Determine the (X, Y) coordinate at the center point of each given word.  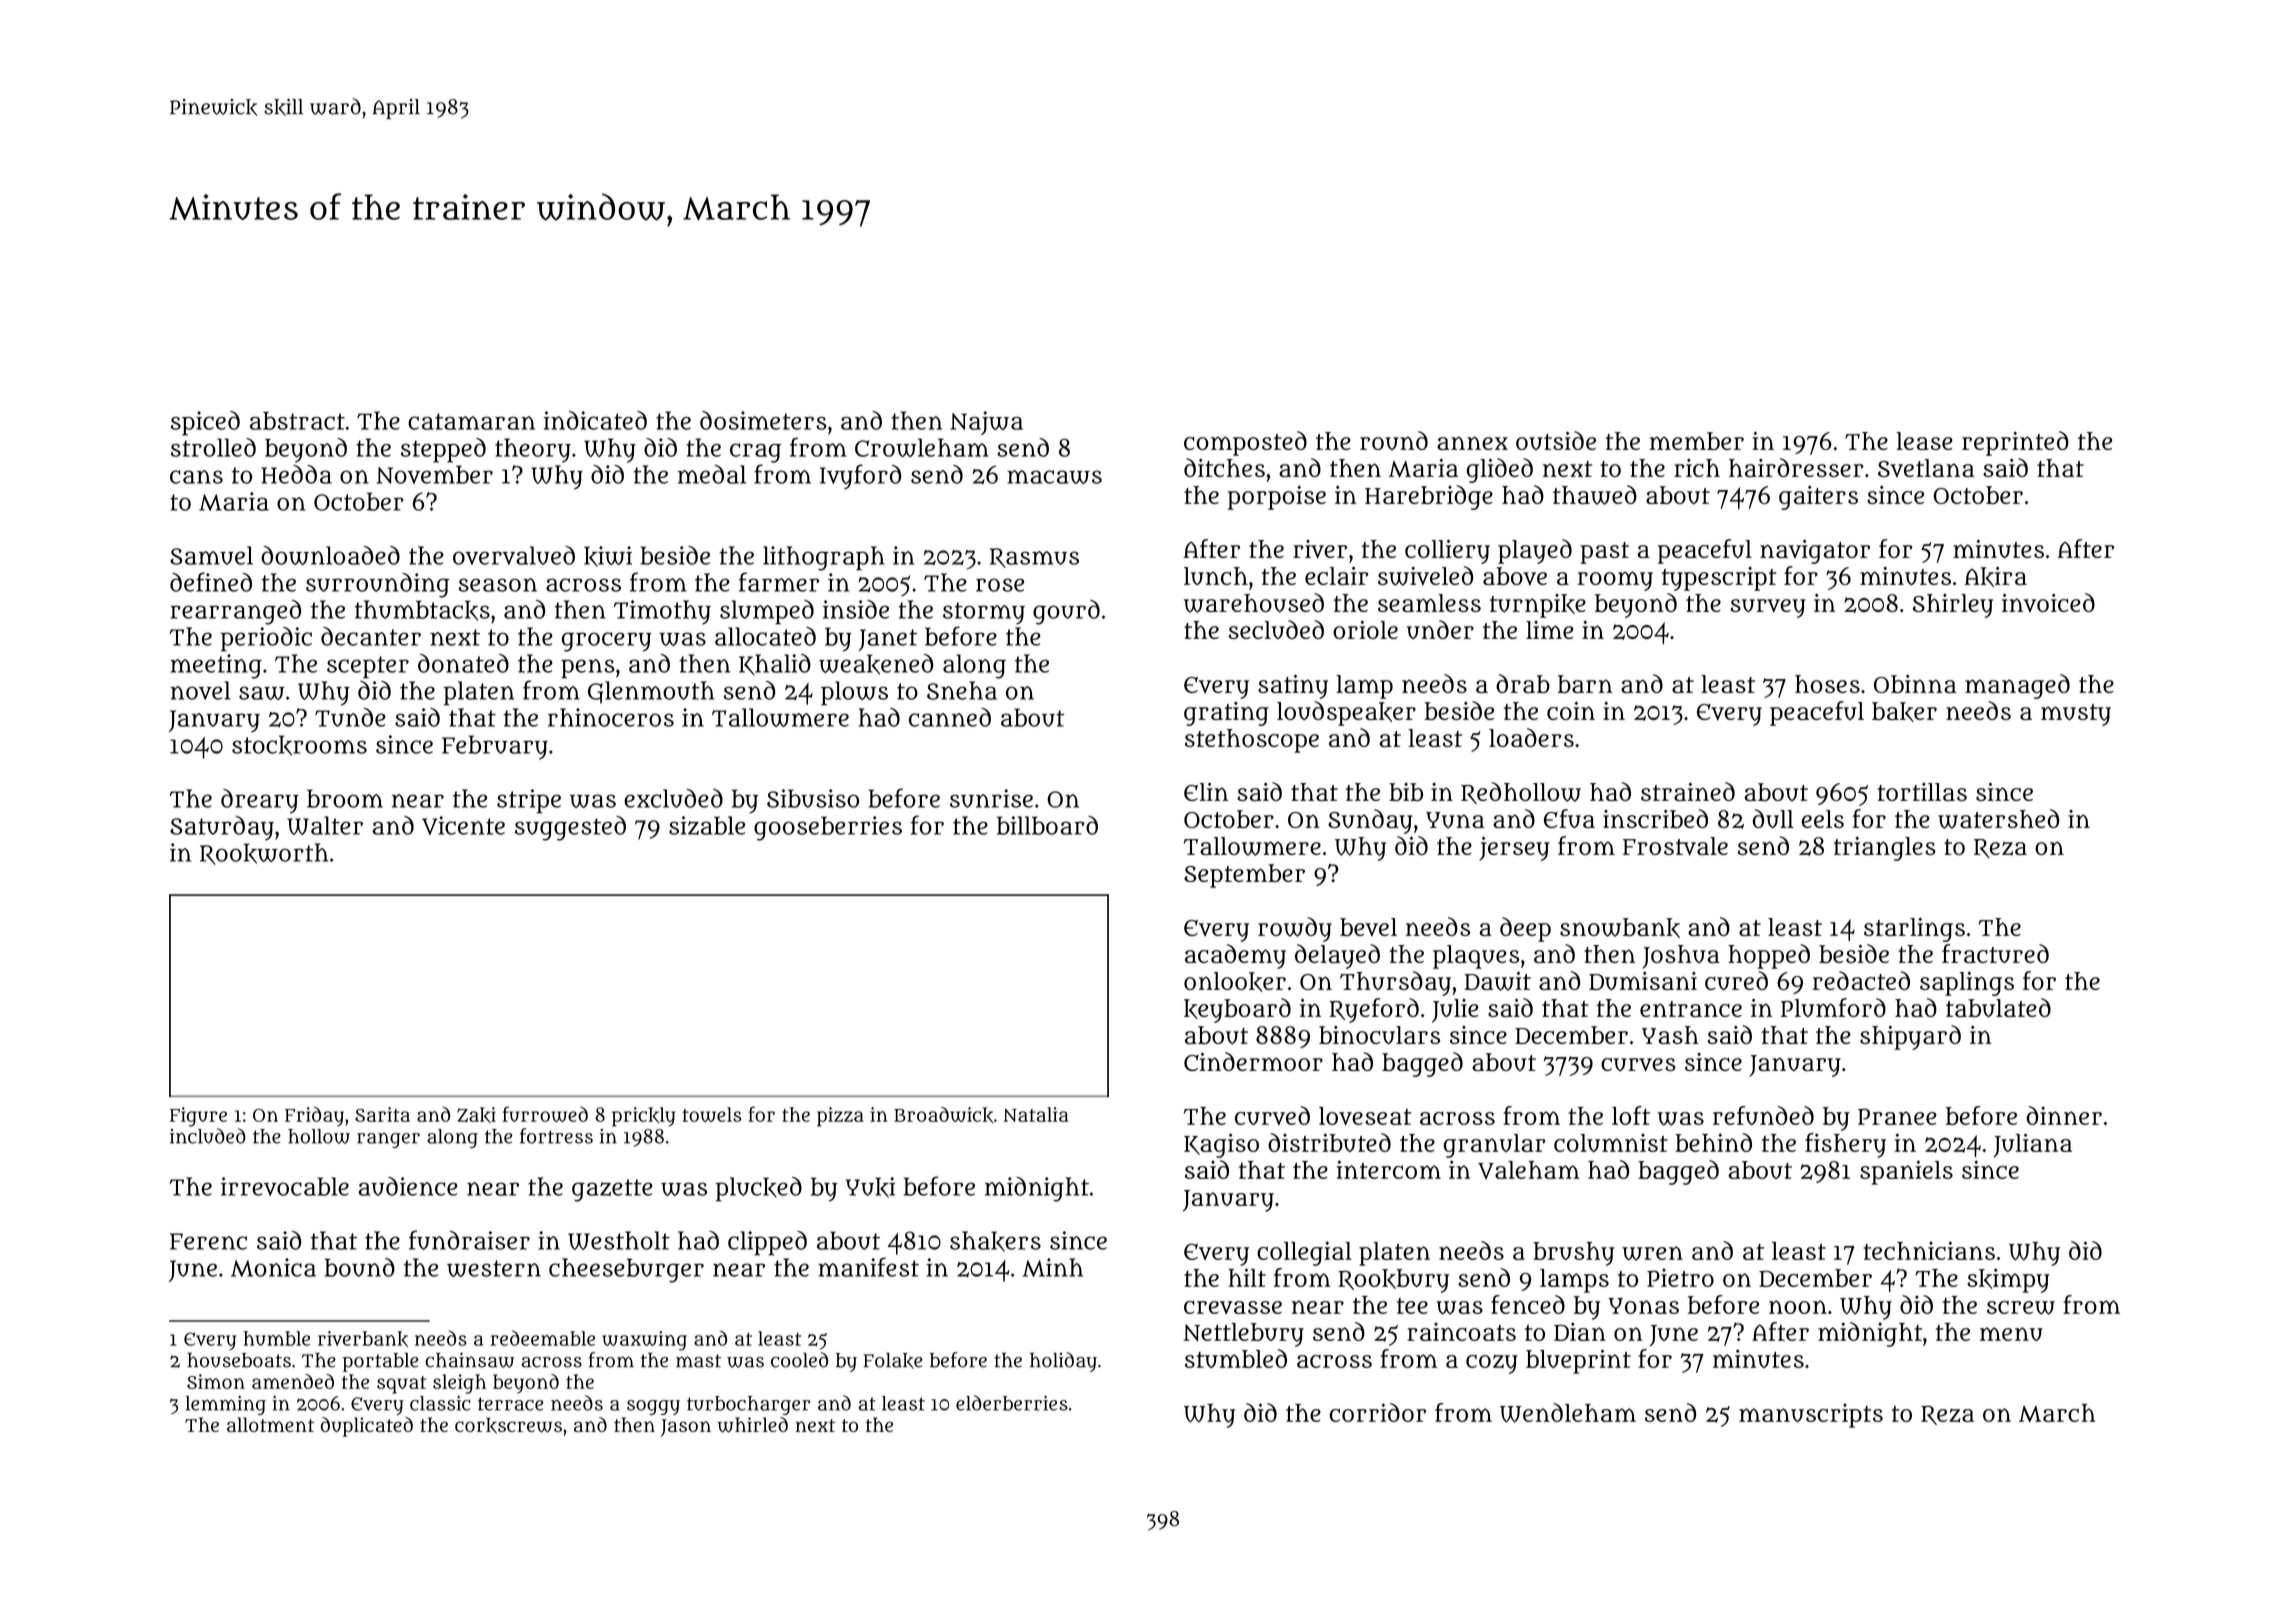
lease (1924, 441)
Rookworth (264, 854)
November (435, 474)
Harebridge (1429, 497)
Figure (198, 1117)
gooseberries (828, 828)
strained (1688, 791)
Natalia (1036, 1114)
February (495, 747)
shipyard (1910, 1037)
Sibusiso (813, 798)
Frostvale (1675, 846)
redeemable (543, 1338)
